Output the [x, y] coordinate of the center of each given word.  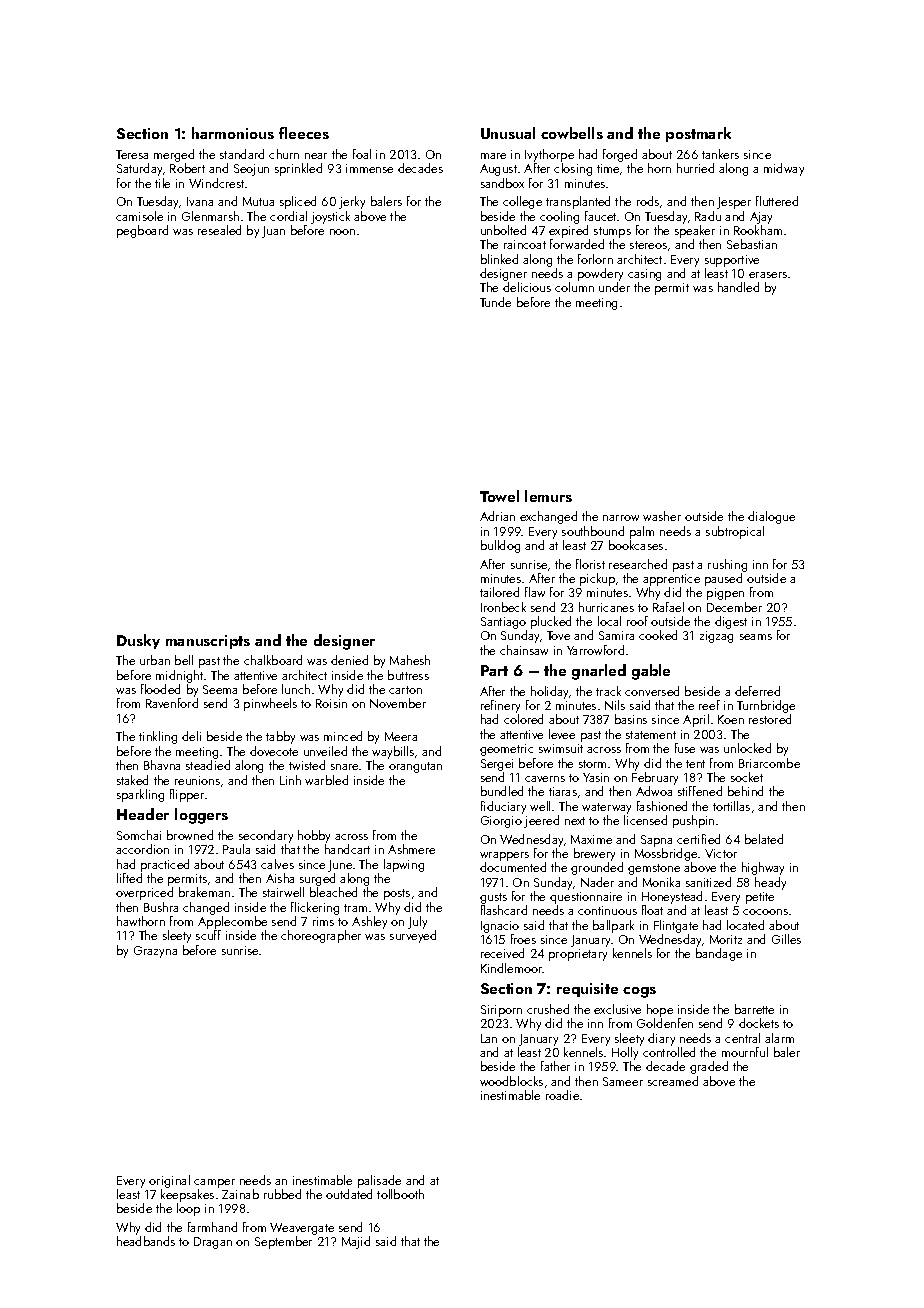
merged [174, 155]
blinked [499, 259]
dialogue [771, 517]
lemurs [548, 496]
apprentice [671, 580]
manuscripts [208, 642]
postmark [698, 134]
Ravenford [172, 703]
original [169, 1181]
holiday [549, 692]
